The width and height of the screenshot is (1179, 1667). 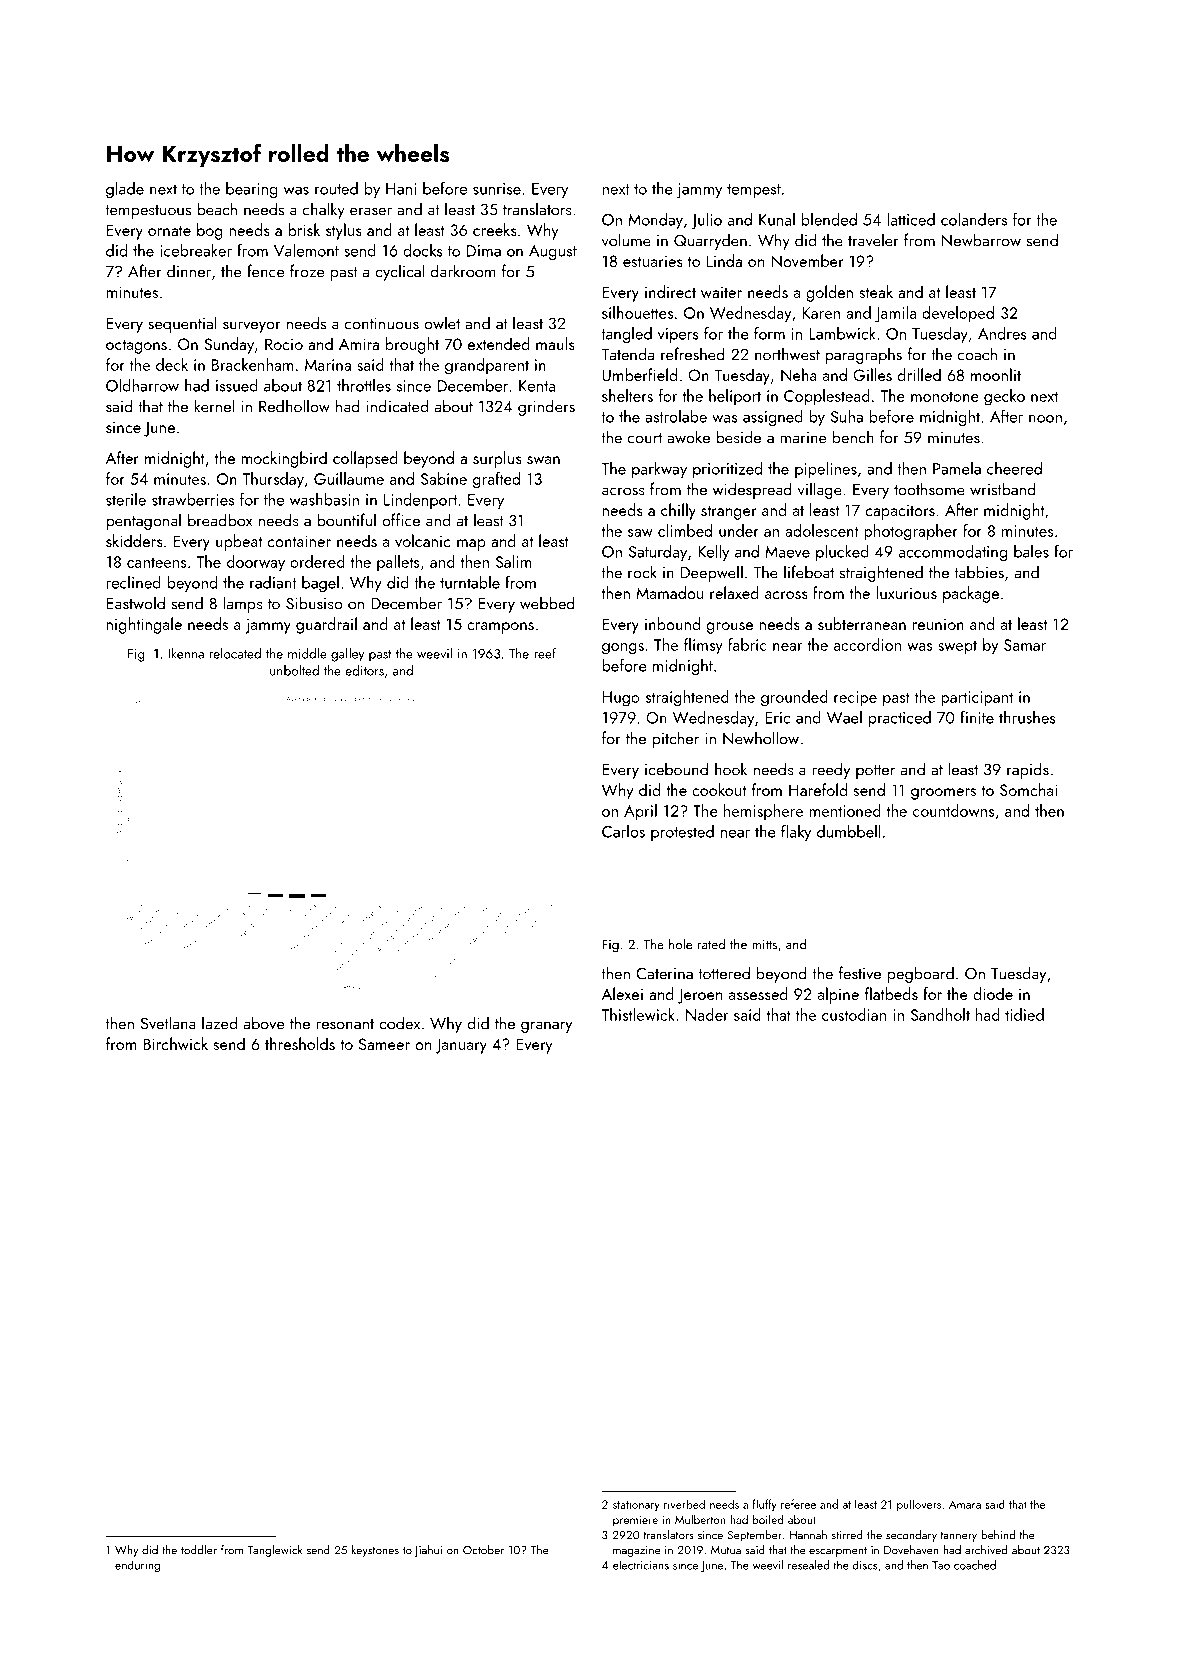 I want to click on protested, so click(x=682, y=833).
